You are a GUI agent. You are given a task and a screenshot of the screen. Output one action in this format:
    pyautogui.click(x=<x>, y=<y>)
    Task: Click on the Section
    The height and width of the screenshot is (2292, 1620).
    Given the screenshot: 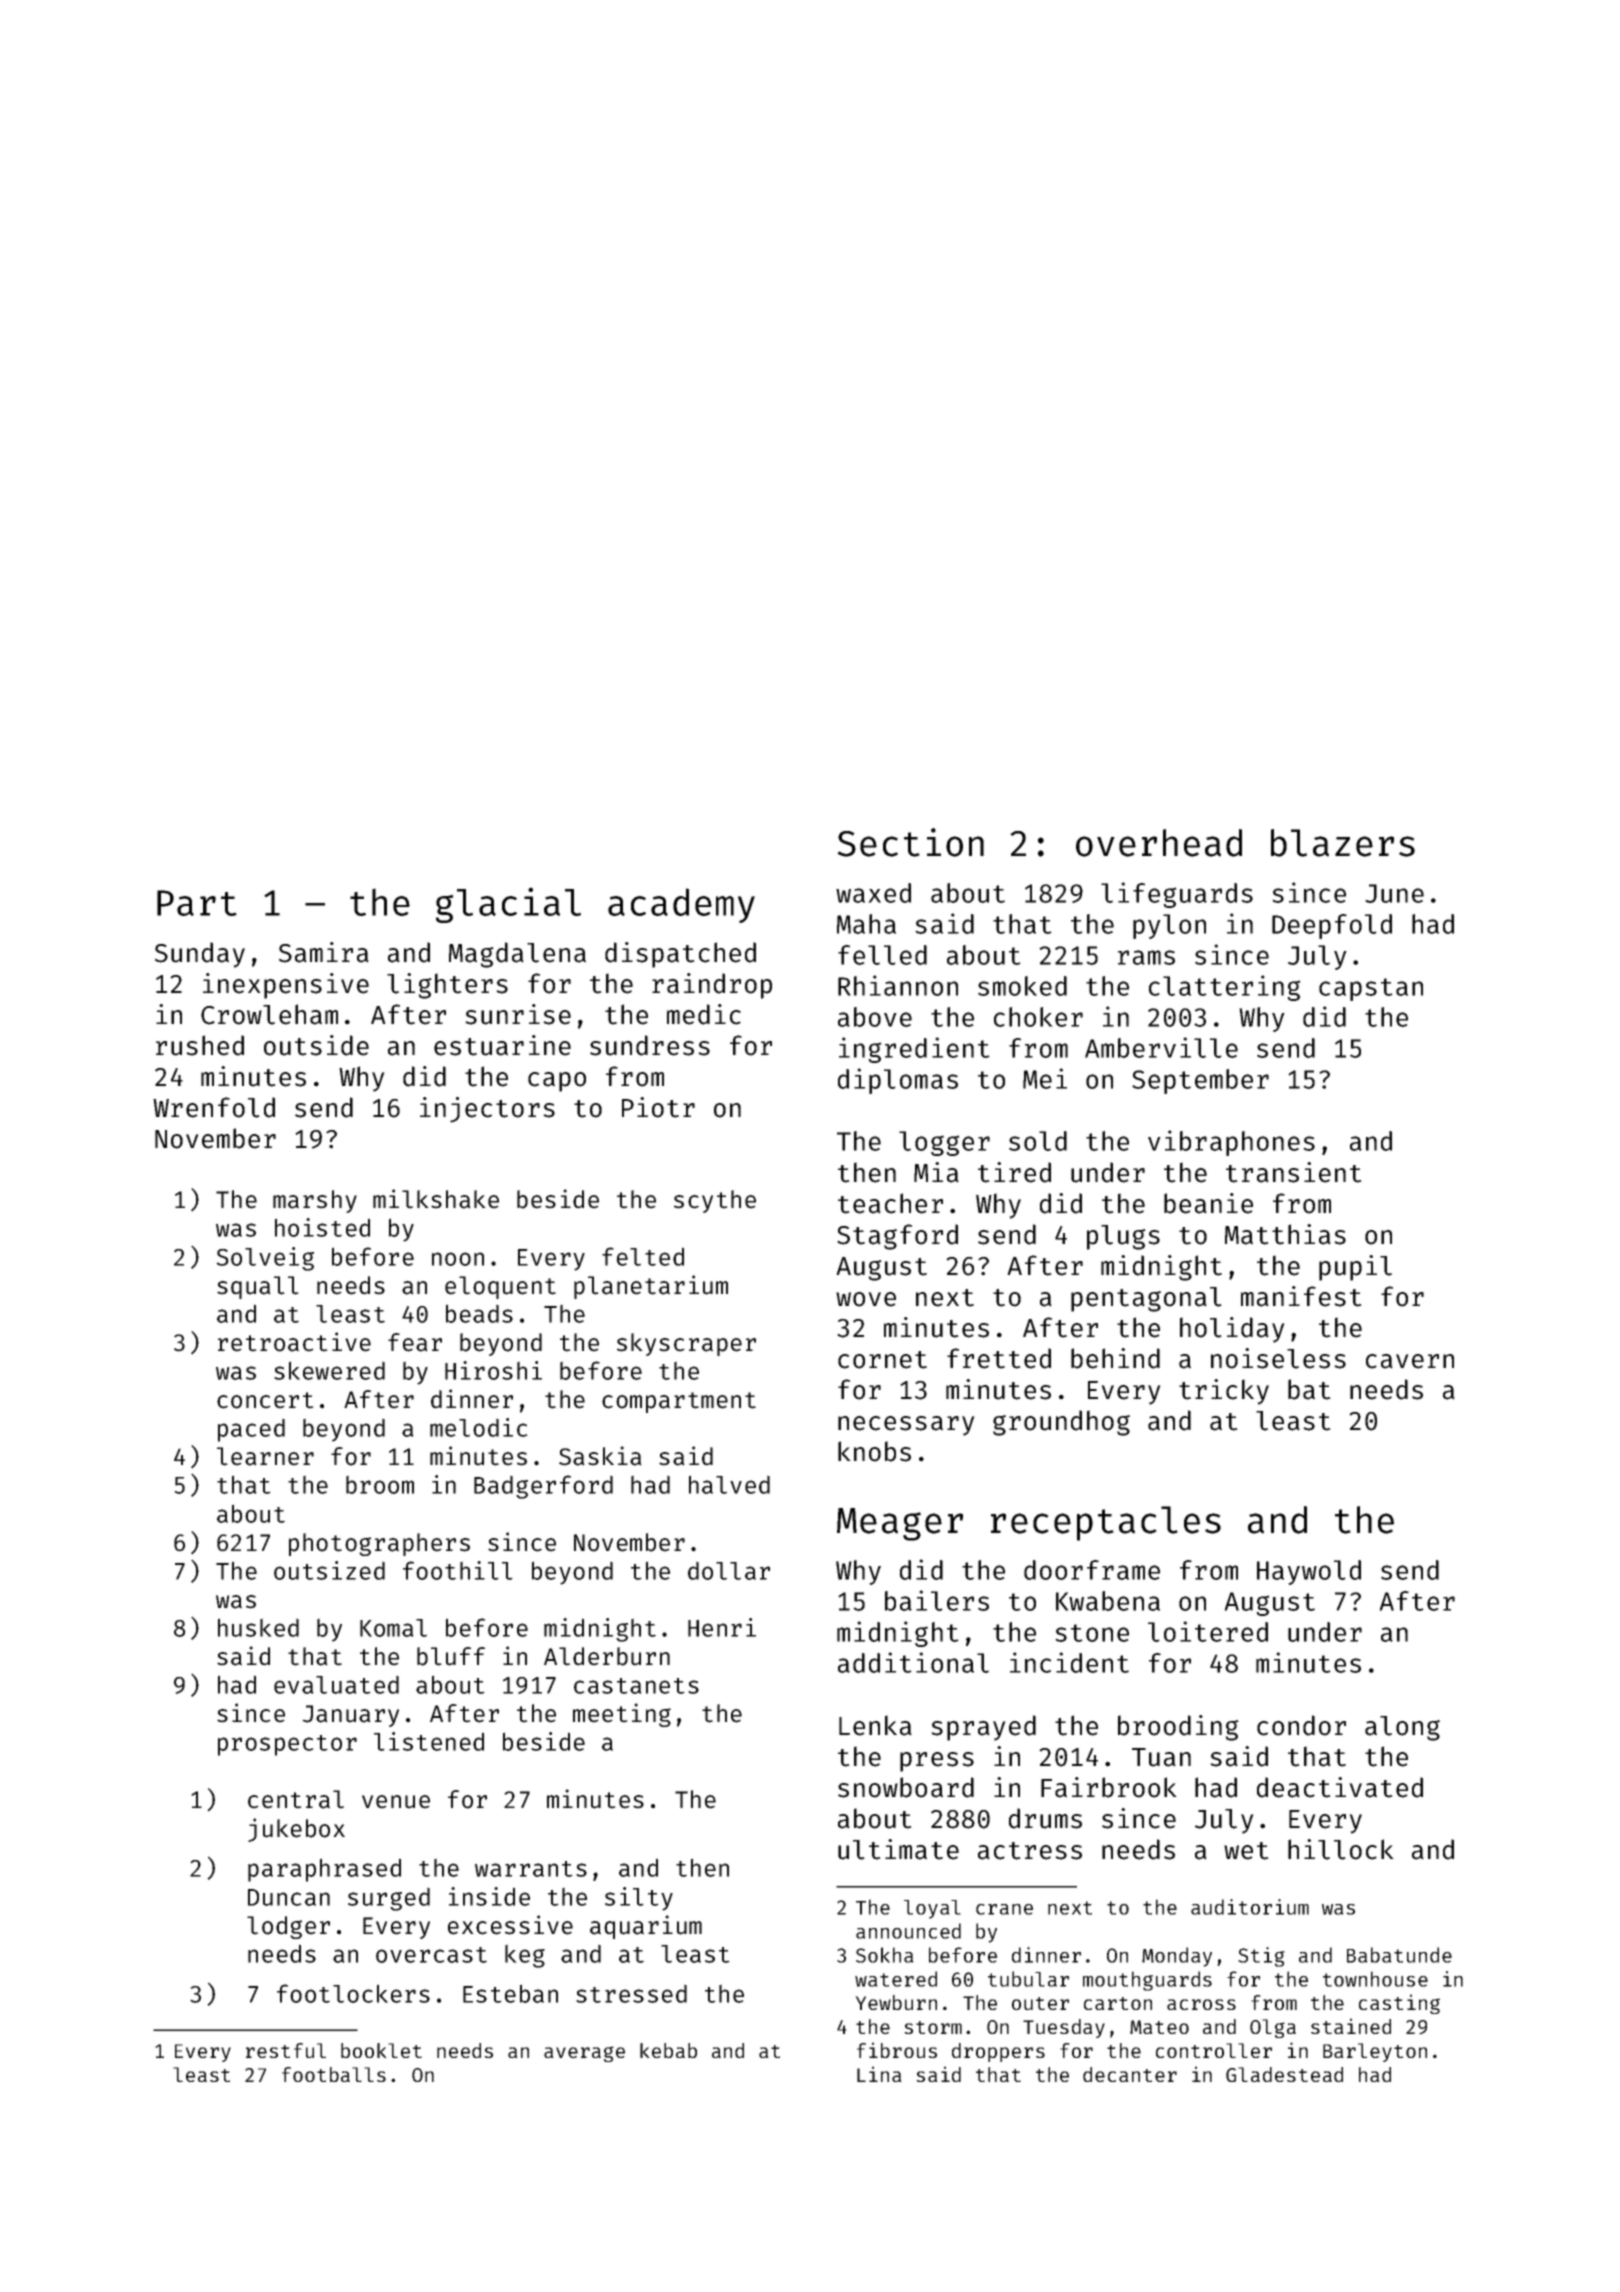 What is the action you would take?
    pyautogui.click(x=910, y=842)
